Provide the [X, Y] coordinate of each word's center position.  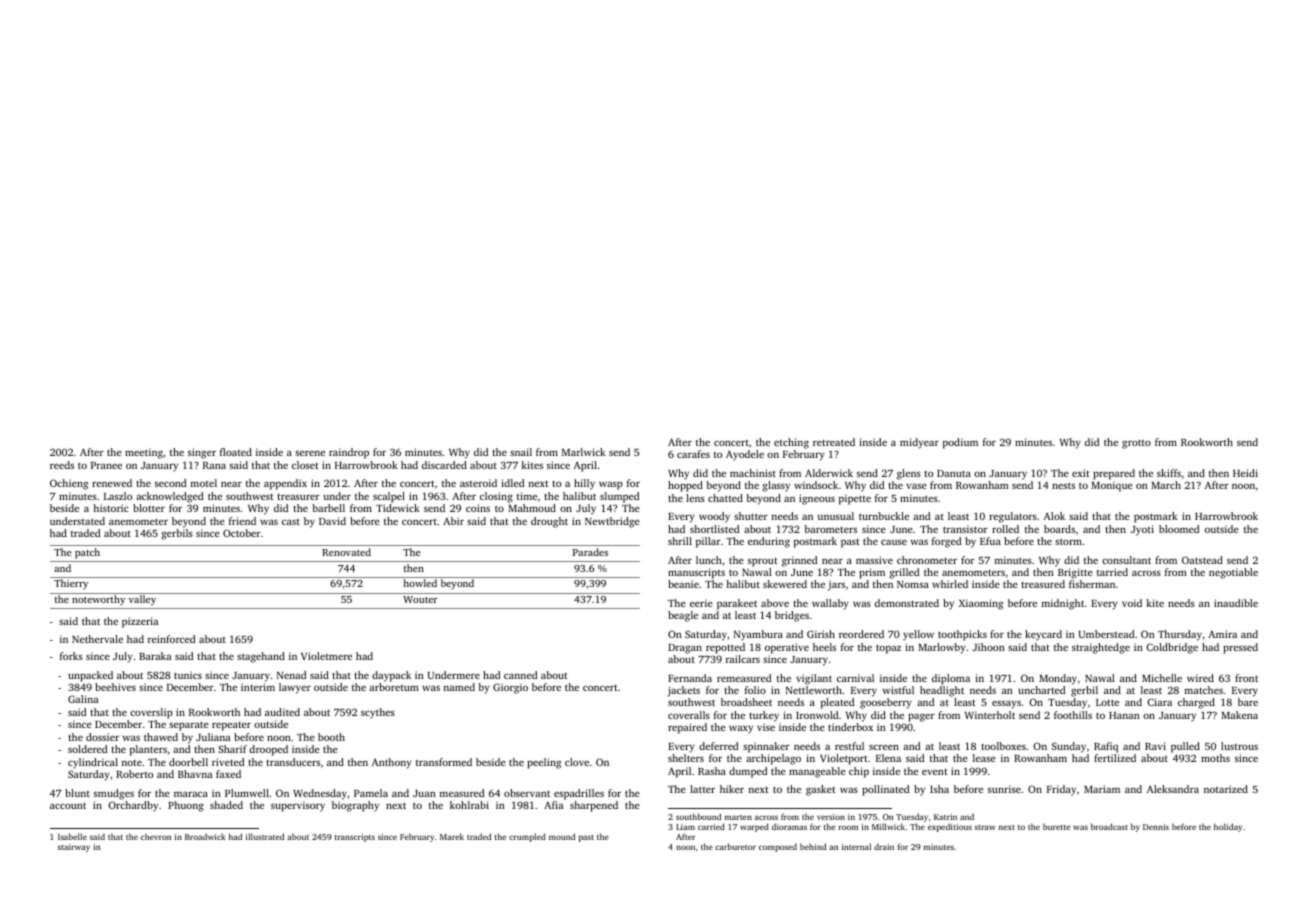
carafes [693, 454]
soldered [87, 749]
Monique [1112, 486]
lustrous [1239, 746]
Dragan [685, 649]
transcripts [355, 838]
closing [496, 497]
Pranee [106, 465]
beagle [683, 616]
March [1166, 485]
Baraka [155, 656]
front [1246, 678]
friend [242, 521]
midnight [1063, 604]
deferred [718, 746]
